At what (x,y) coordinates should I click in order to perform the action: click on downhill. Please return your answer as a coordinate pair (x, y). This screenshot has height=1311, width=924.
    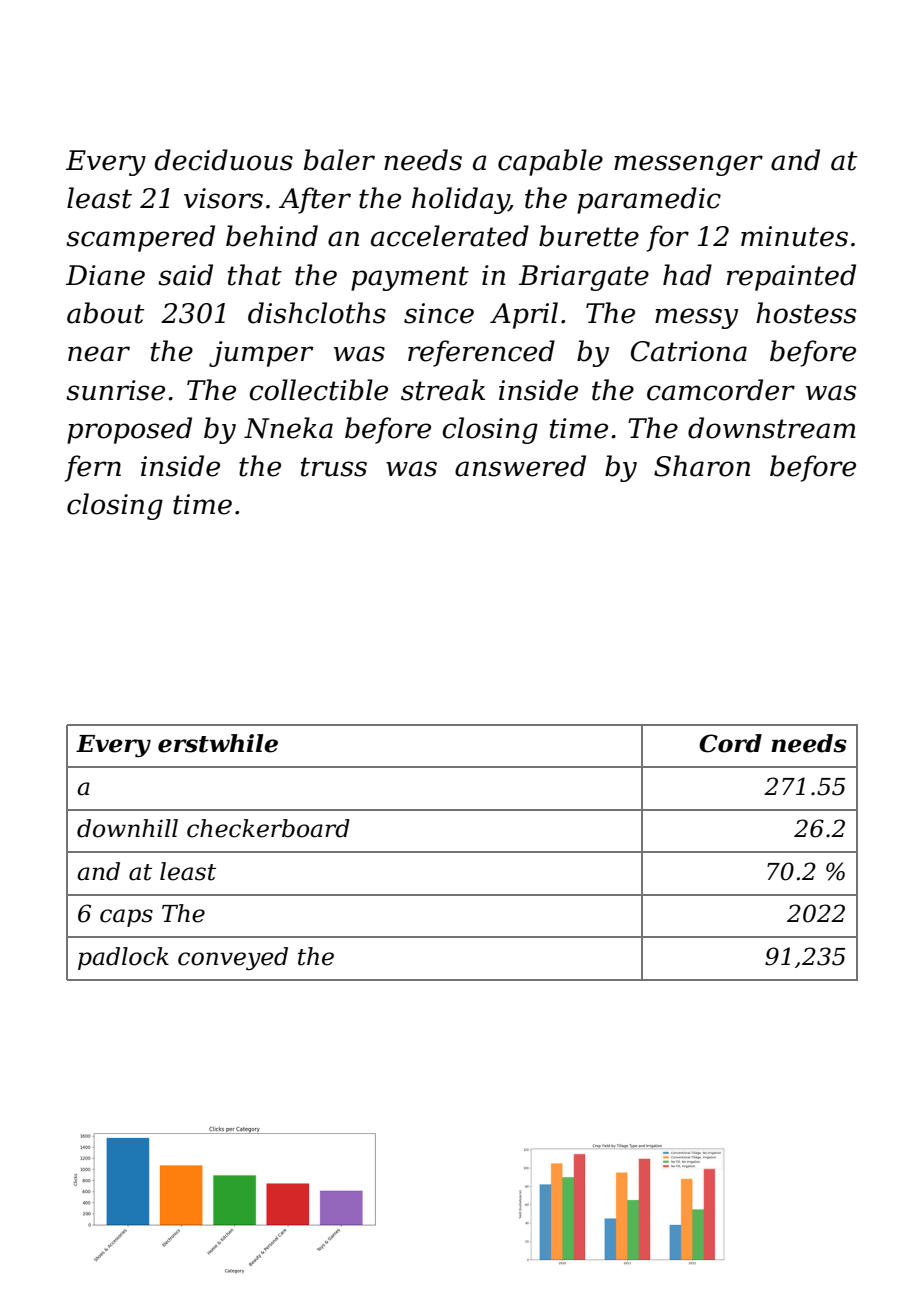
    Looking at the image, I should click on (127, 828).
